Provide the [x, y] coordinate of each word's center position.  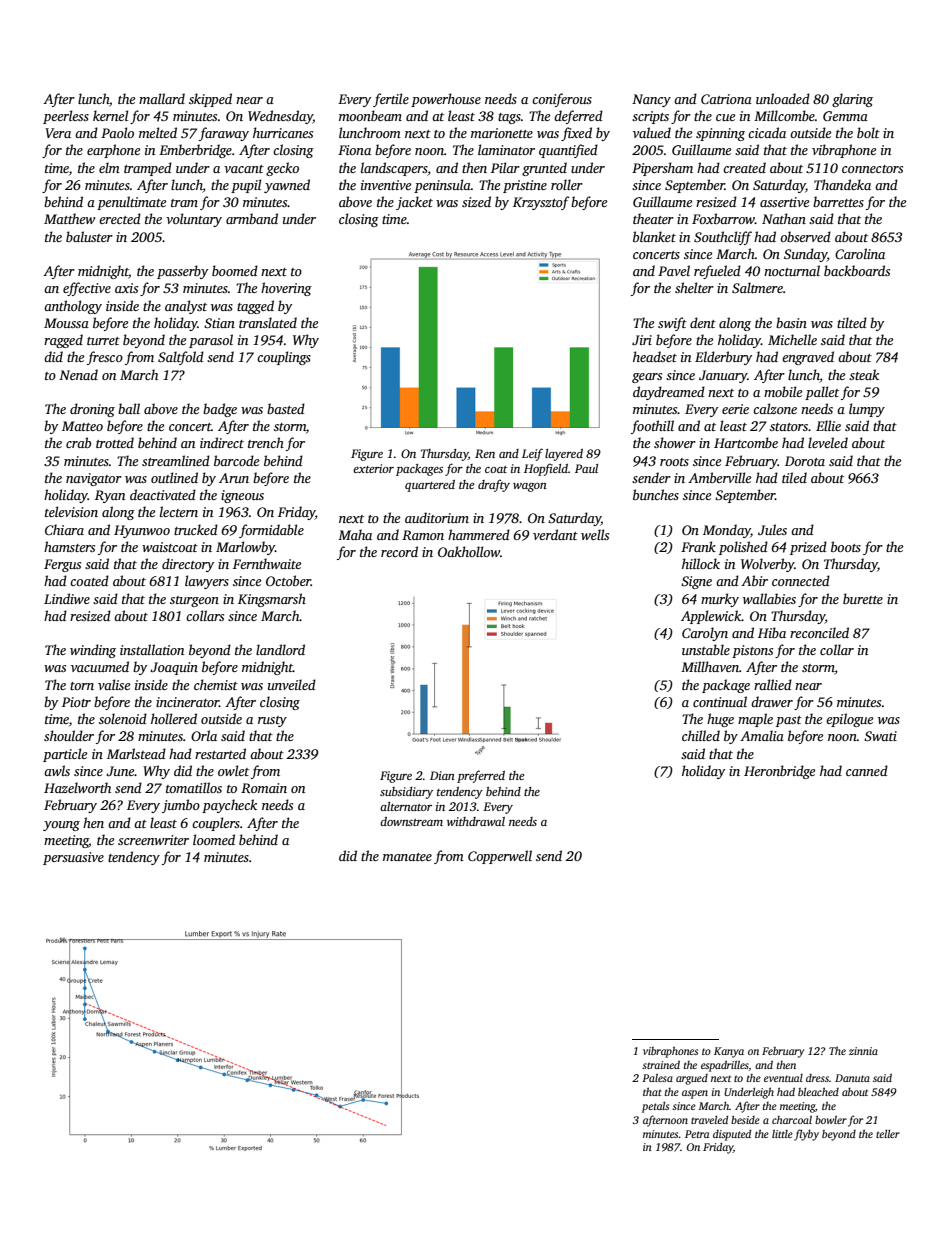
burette [863, 598]
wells [595, 534]
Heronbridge [779, 772]
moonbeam [370, 115]
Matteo [82, 426]
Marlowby [245, 548]
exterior [373, 468]
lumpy [867, 410]
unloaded [783, 98]
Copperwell [500, 857]
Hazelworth [77, 787]
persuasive [73, 858]
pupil [246, 186]
